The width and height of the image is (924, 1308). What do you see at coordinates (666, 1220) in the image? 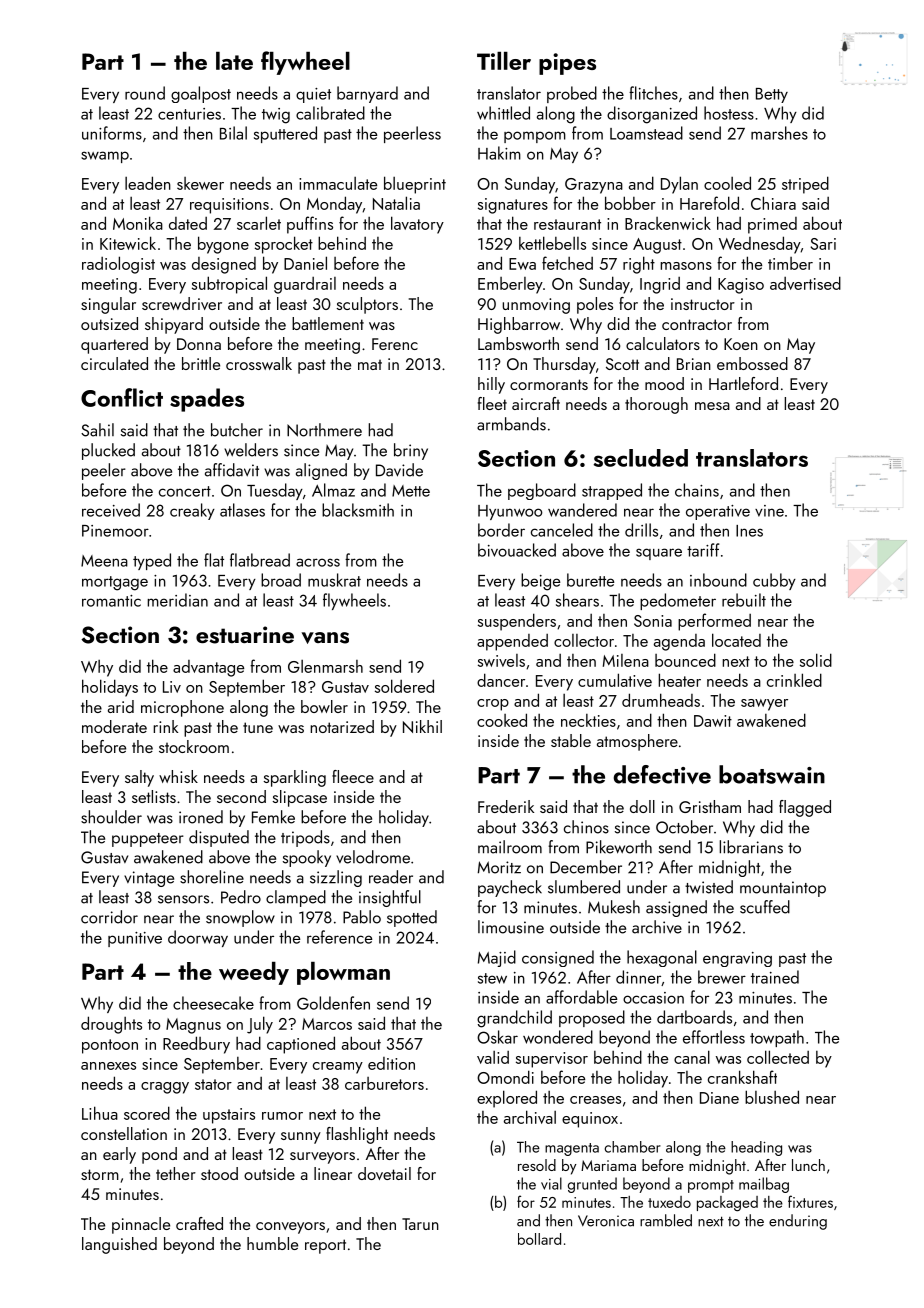
I see `rambled` at bounding box center [666, 1220].
